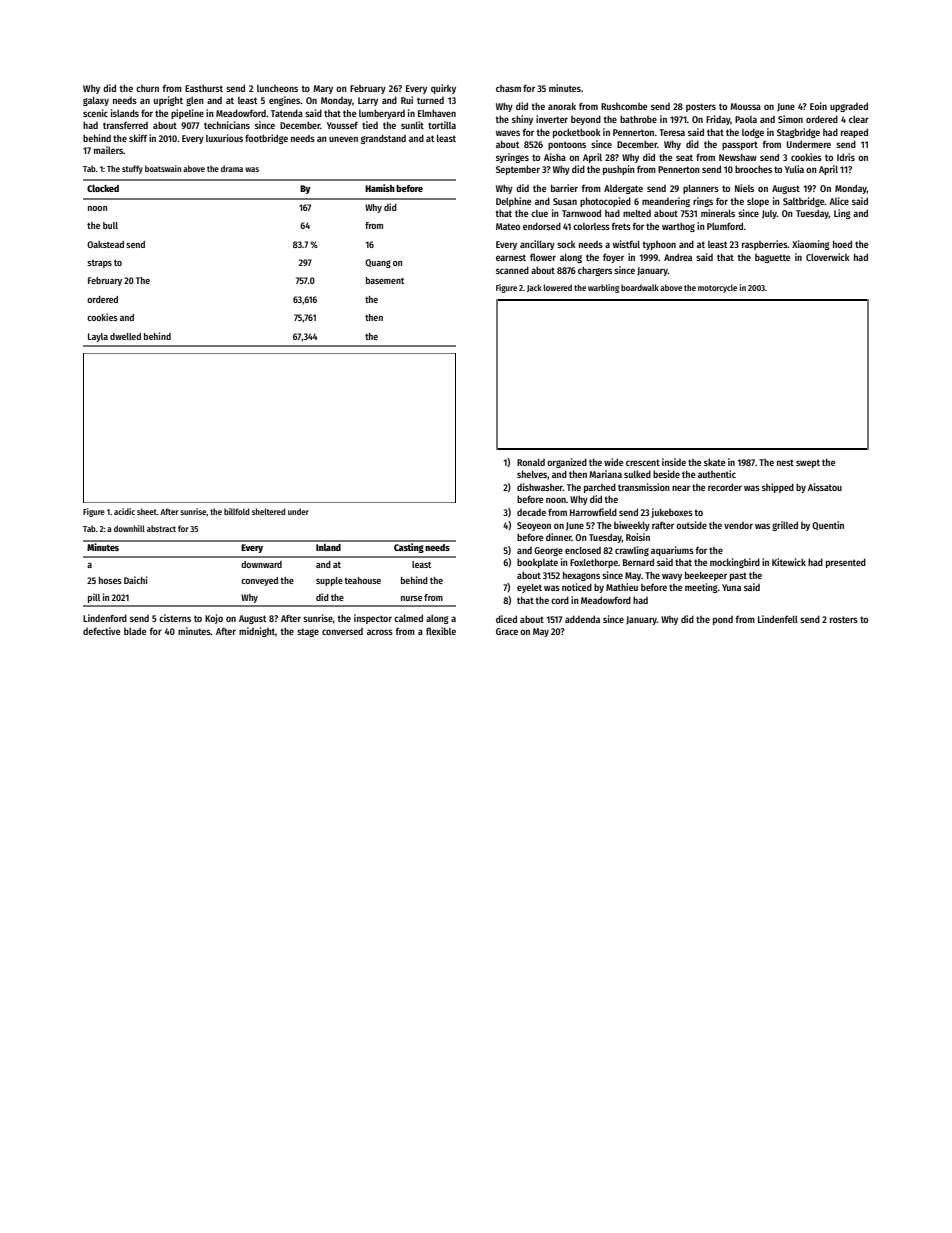 The image size is (952, 1233). Describe the element at coordinates (268, 511) in the screenshot. I see `sheltered` at that location.
